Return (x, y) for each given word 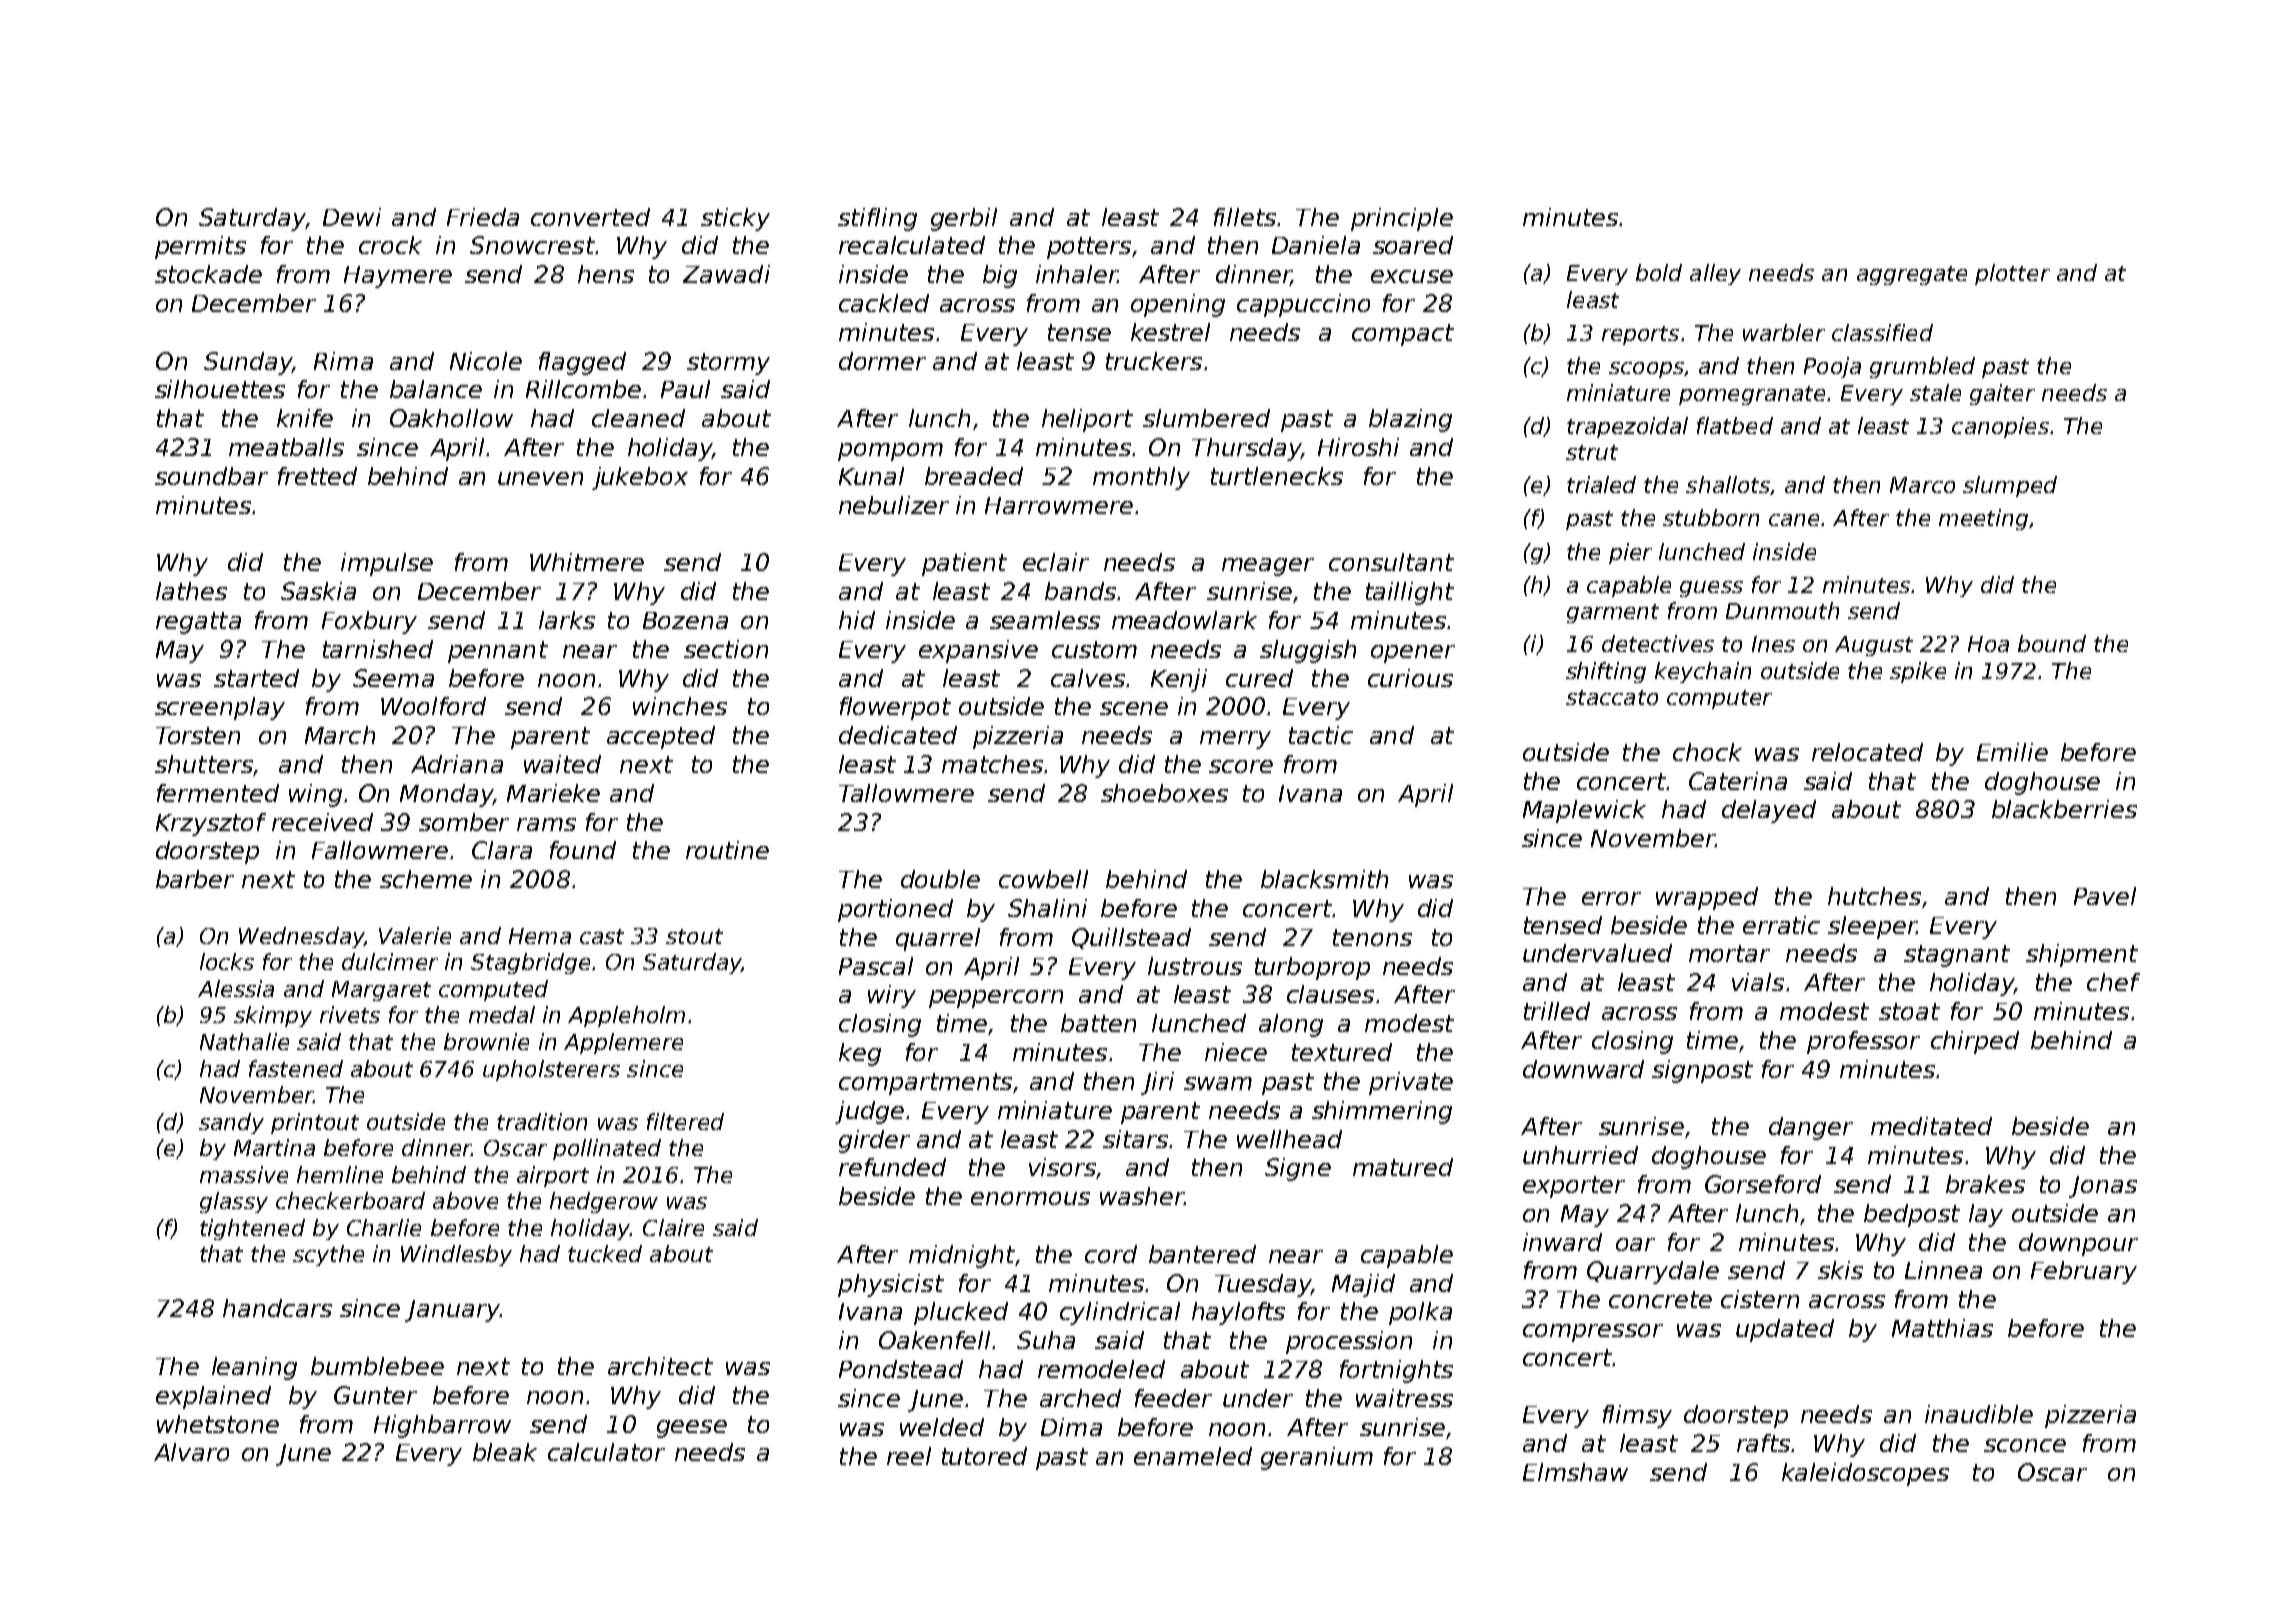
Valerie (415, 935)
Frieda (483, 217)
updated (1785, 1330)
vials (1758, 982)
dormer (882, 361)
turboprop (1312, 968)
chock (1707, 752)
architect (660, 1366)
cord (1111, 1254)
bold (1659, 272)
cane (1794, 520)
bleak (505, 1452)
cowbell (1043, 879)
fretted (317, 476)
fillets (1245, 217)
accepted (661, 737)
